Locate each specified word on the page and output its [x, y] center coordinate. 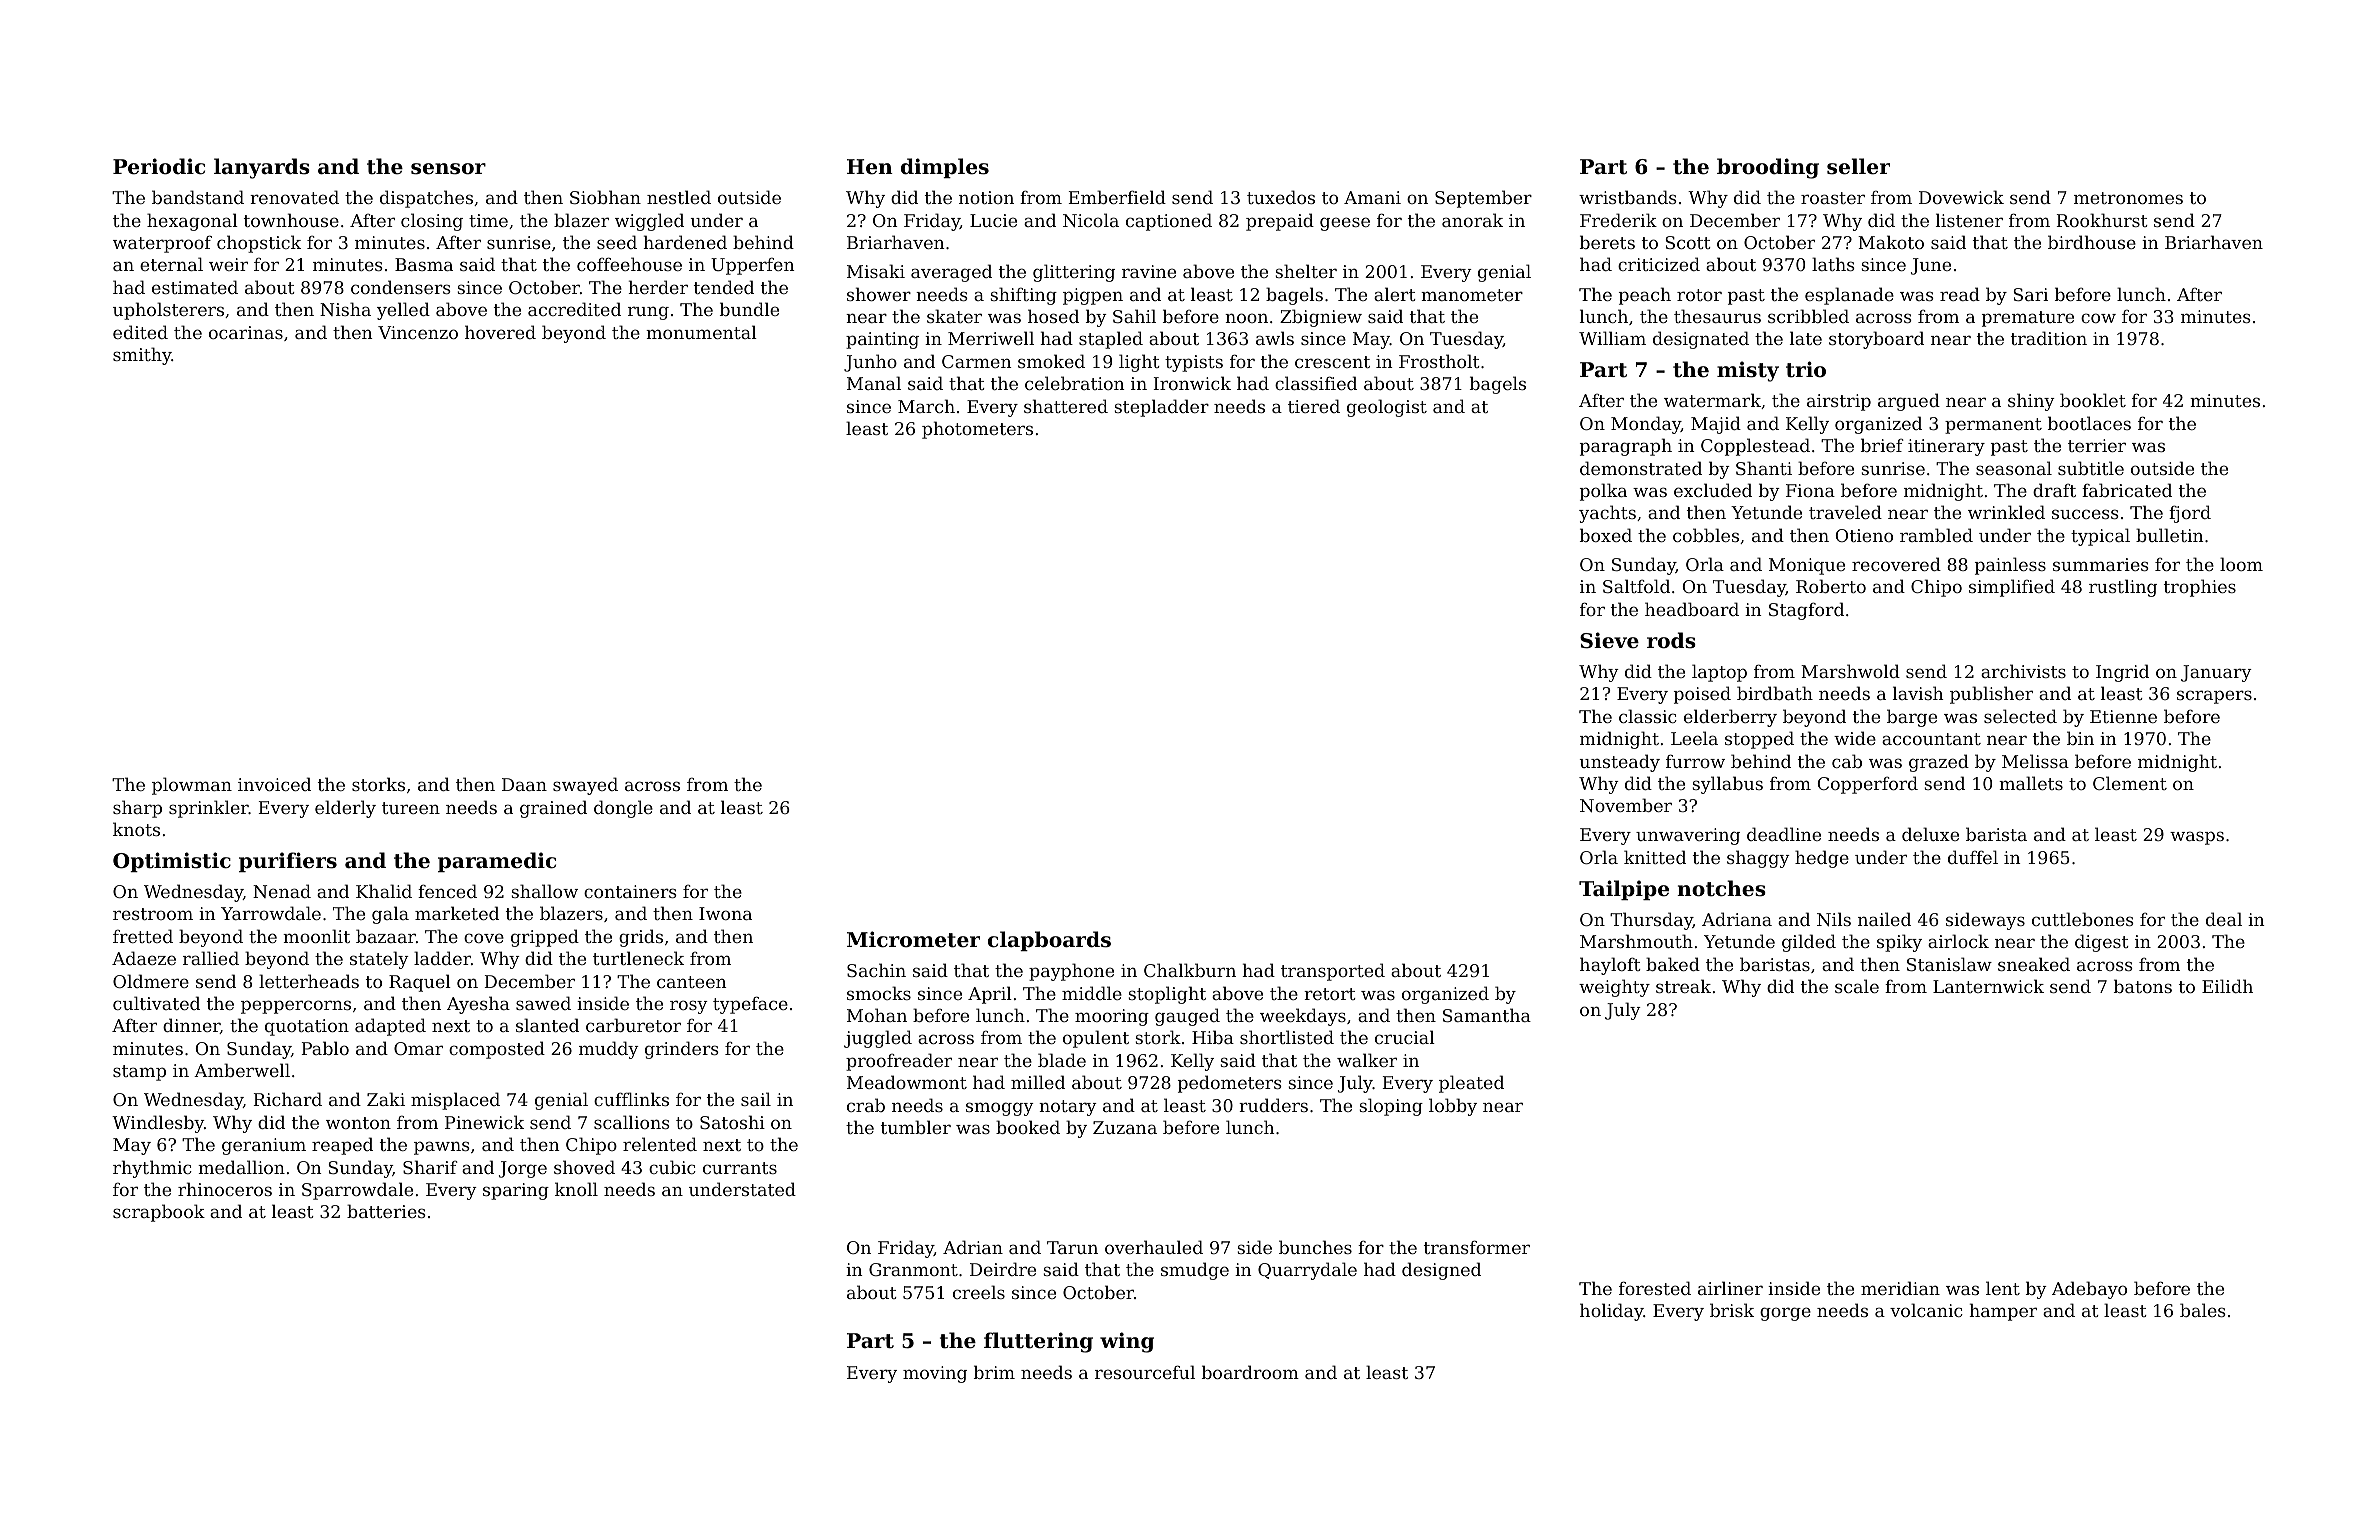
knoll [576, 1189]
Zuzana [1125, 1127]
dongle [623, 809]
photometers [977, 430]
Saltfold [1636, 586]
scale [1857, 986]
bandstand [198, 197]
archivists [2023, 671]
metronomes [2128, 198]
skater [954, 316]
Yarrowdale [271, 913]
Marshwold [1850, 671]
